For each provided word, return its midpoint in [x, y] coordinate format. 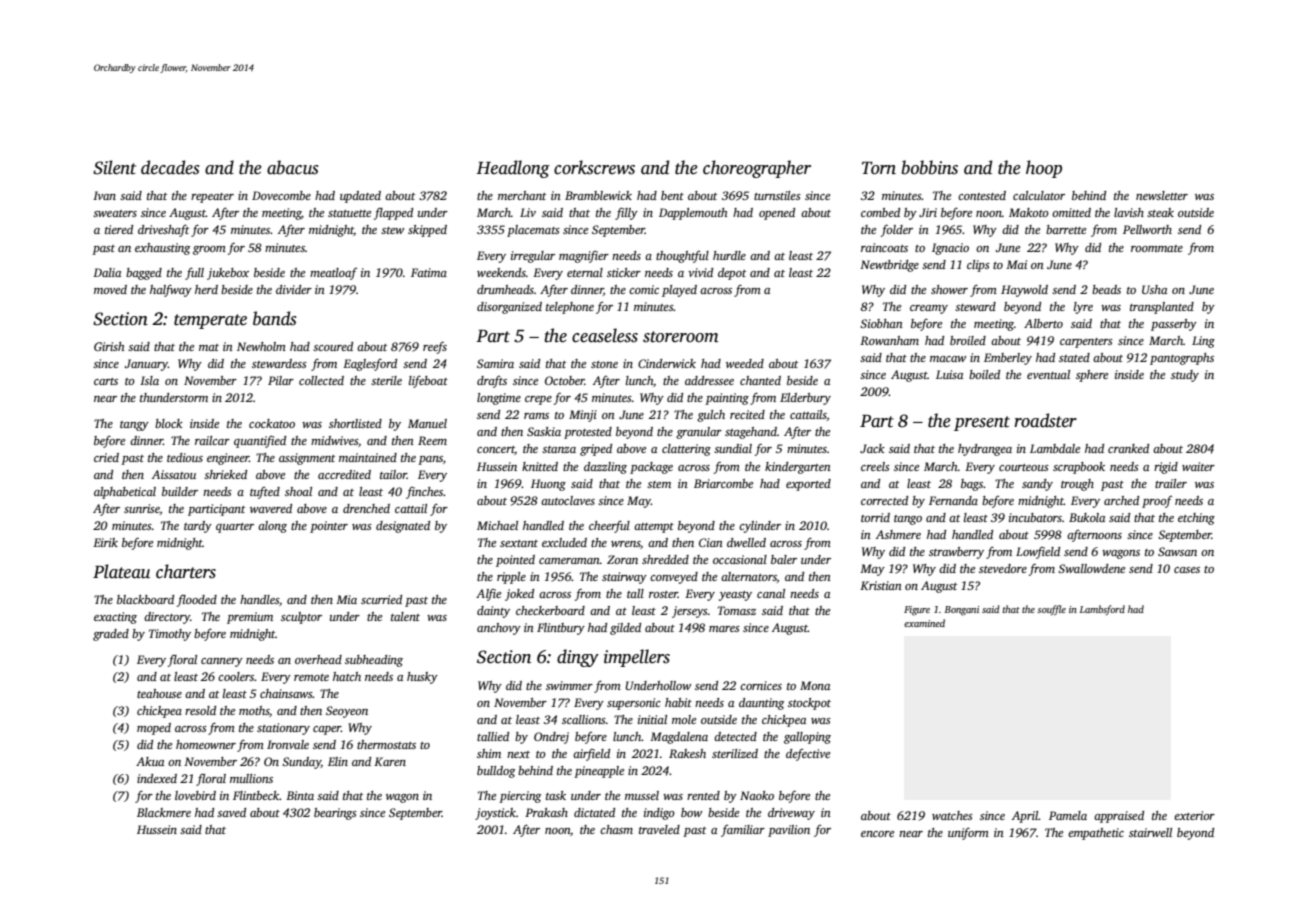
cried [106, 457]
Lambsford [1102, 610]
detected [735, 736]
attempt [654, 528]
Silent [114, 167]
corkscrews [594, 167]
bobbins [930, 167]
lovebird [195, 795]
